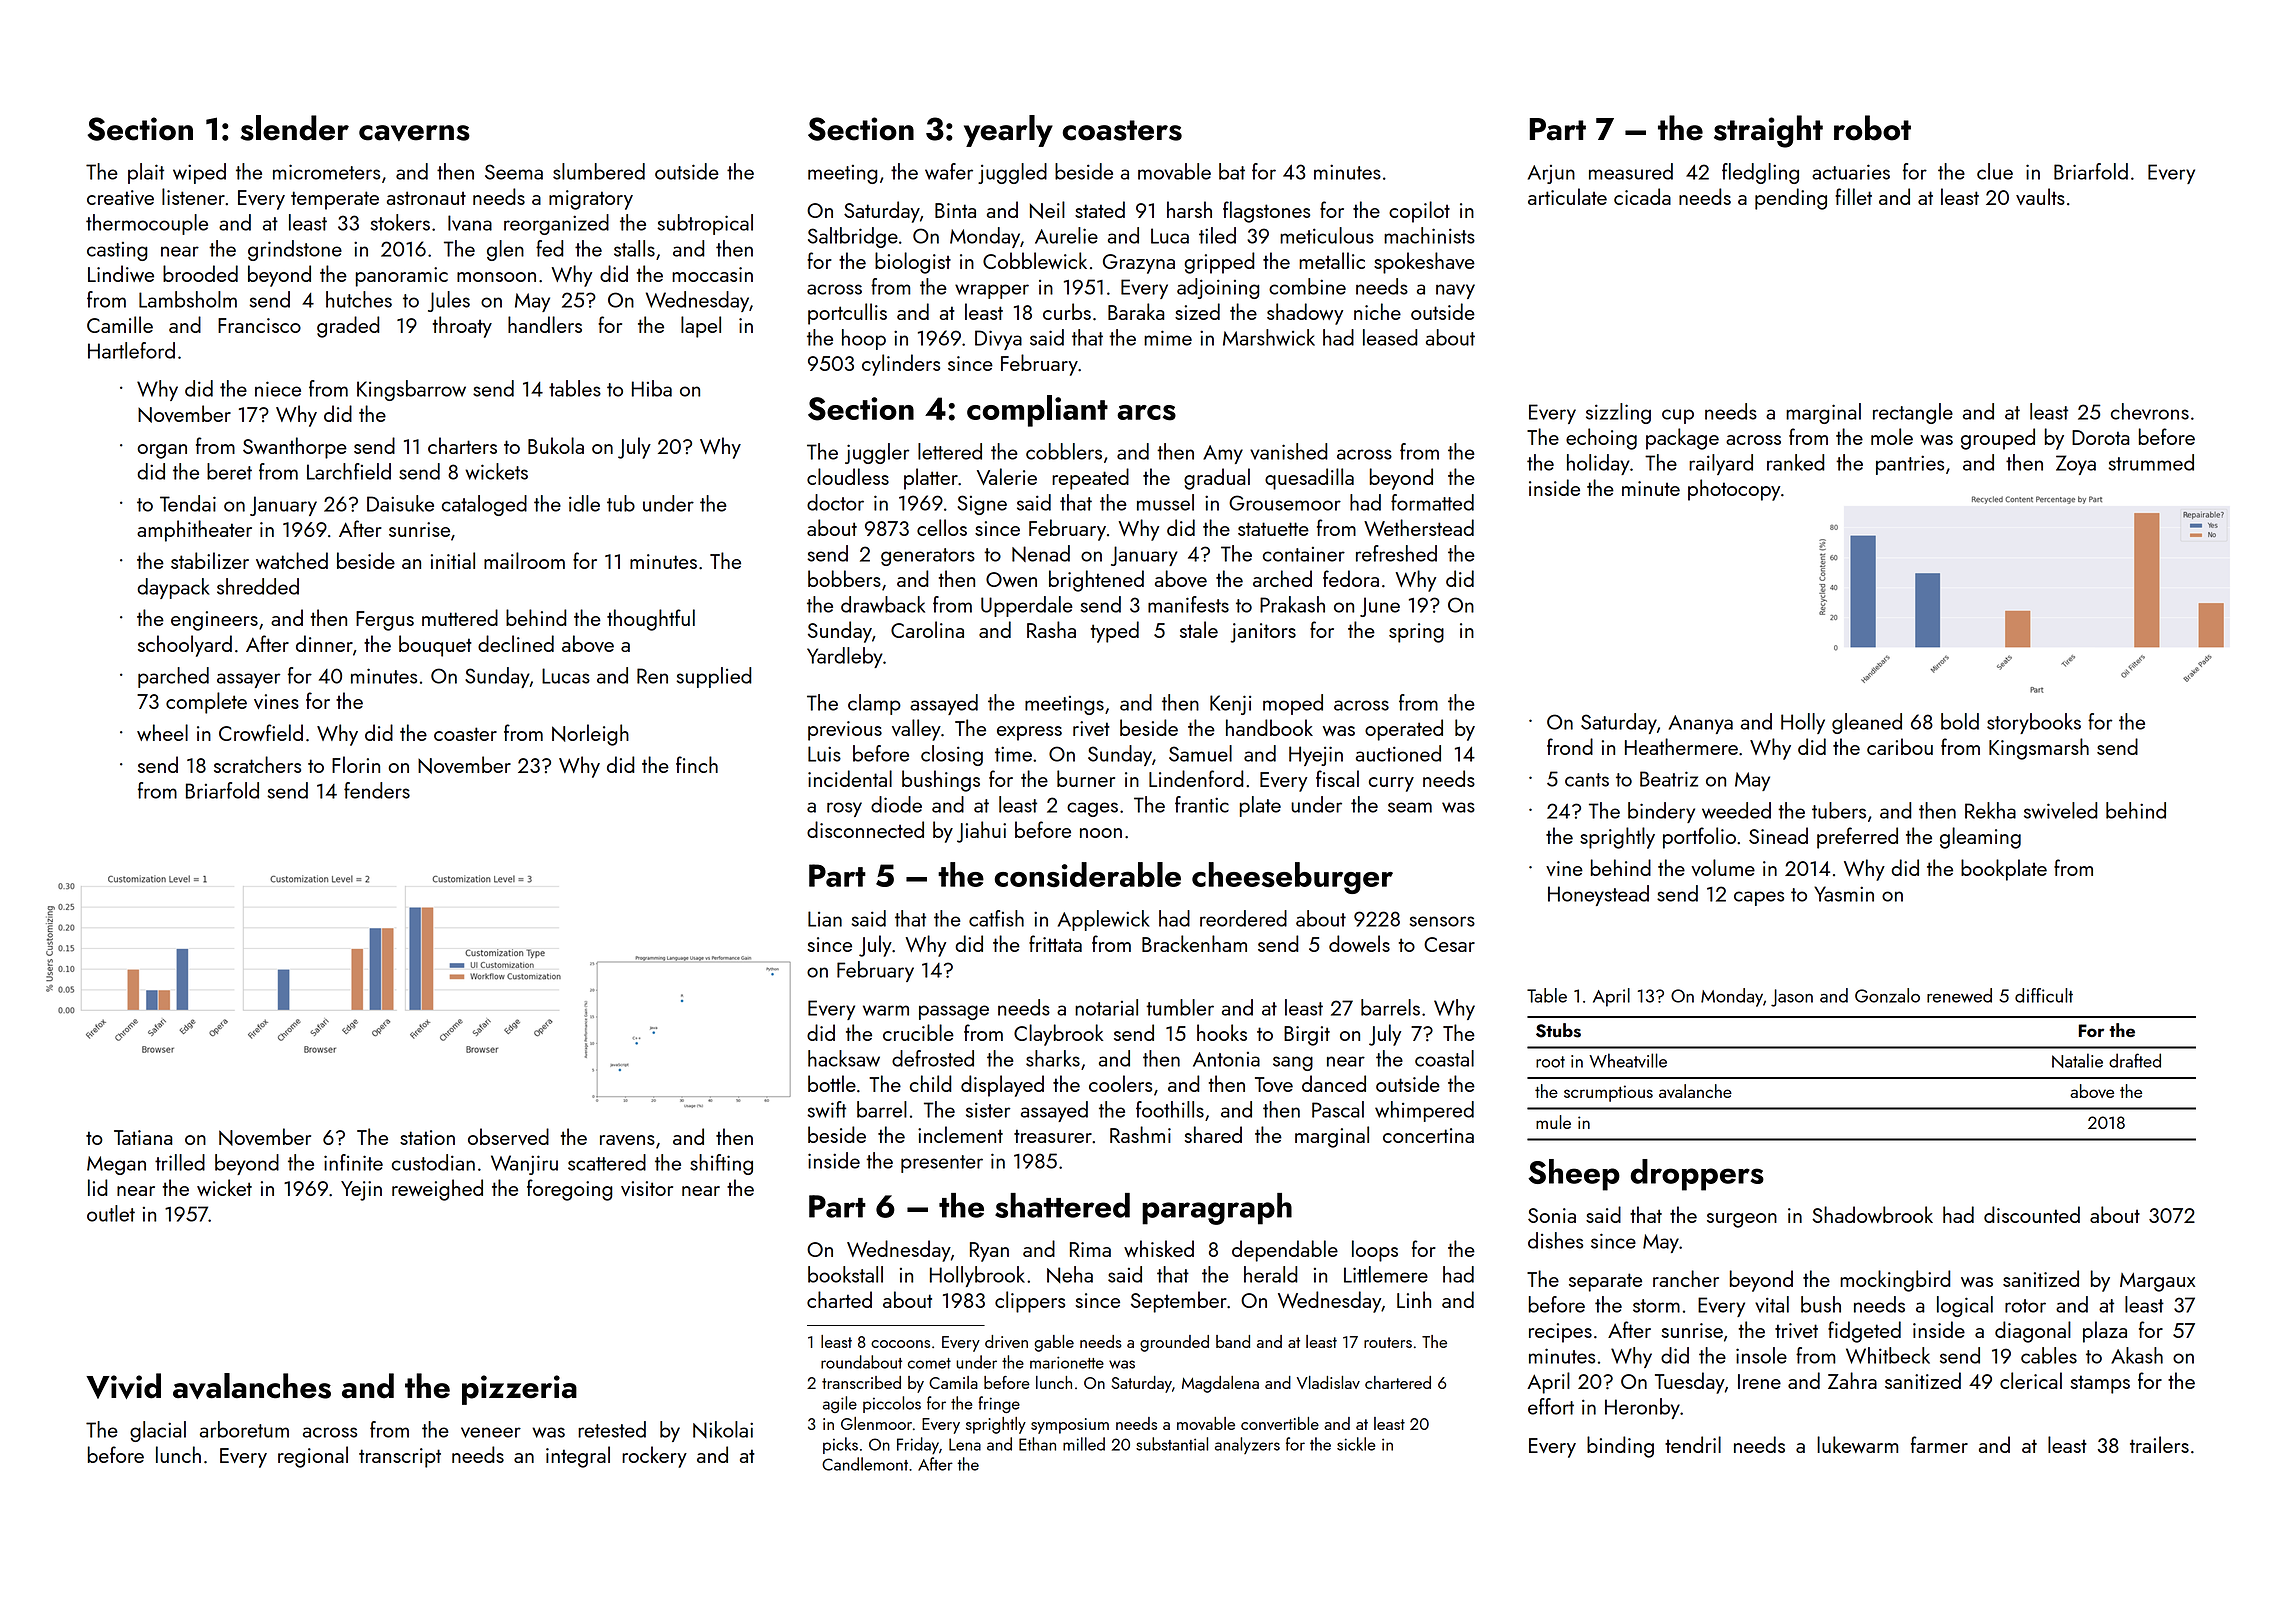 The width and height of the screenshot is (2282, 1614). Describe the element at coordinates (1699, 838) in the screenshot. I see `portfolio` at that location.
